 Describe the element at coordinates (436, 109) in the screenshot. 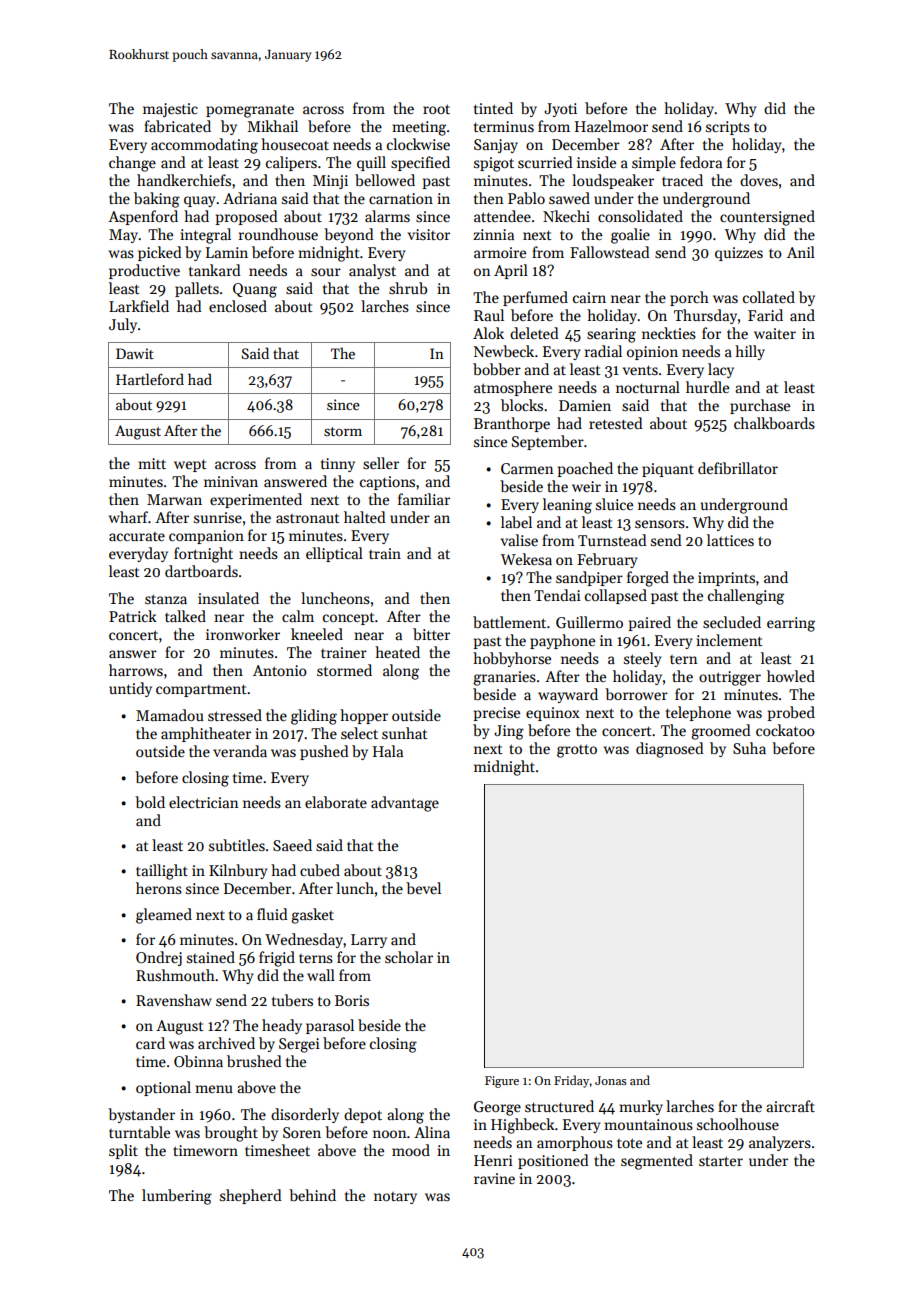

I see `root` at that location.
